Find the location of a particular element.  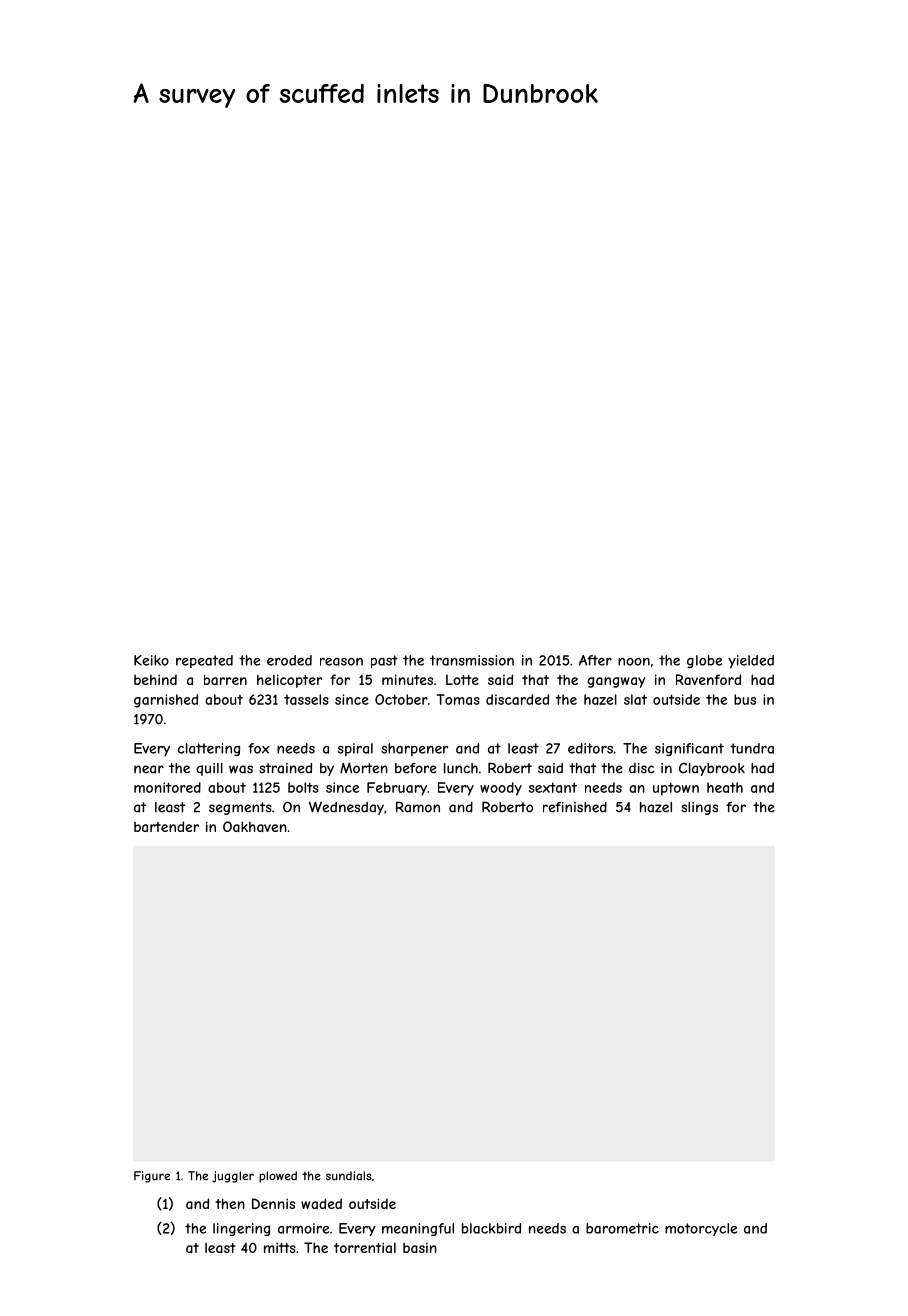

sundials is located at coordinates (348, 1176).
